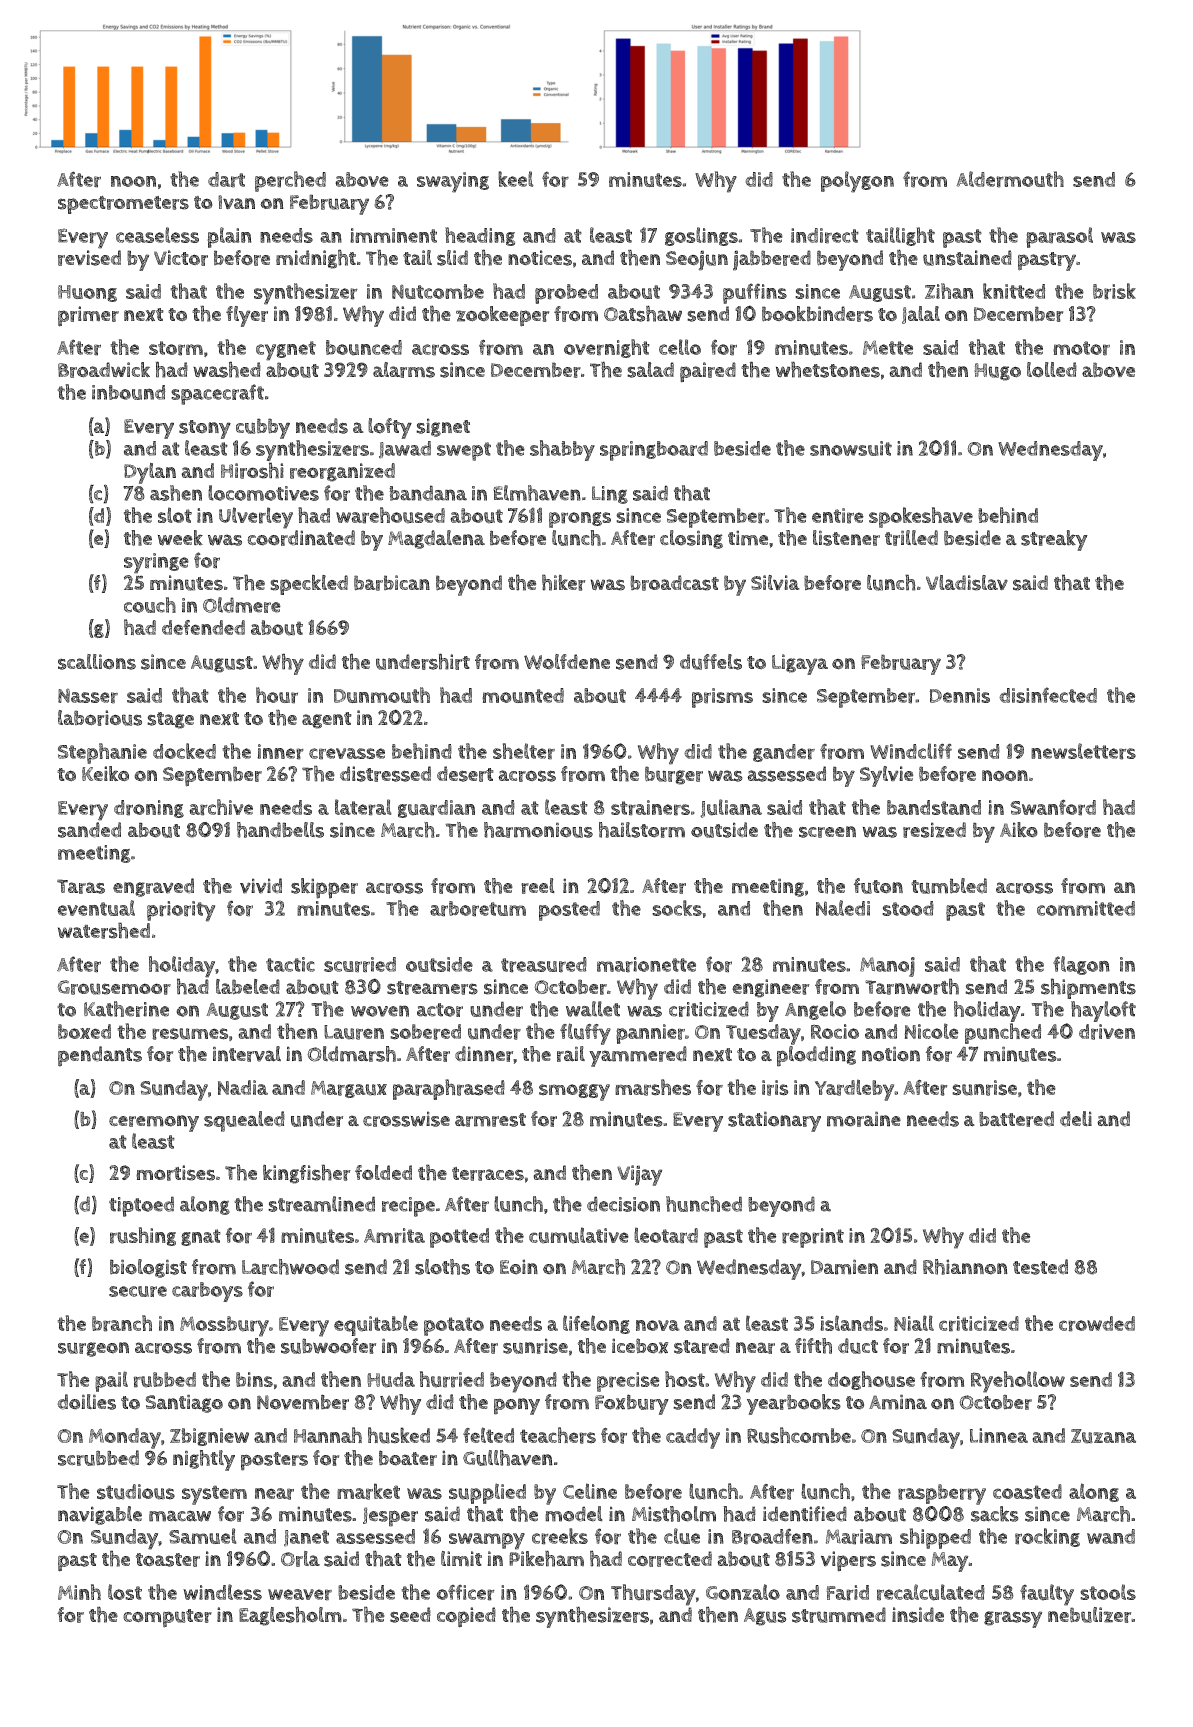 Image resolution: width=1193 pixels, height=1727 pixels. Describe the element at coordinates (560, 1536) in the page. I see `creeks` at that location.
